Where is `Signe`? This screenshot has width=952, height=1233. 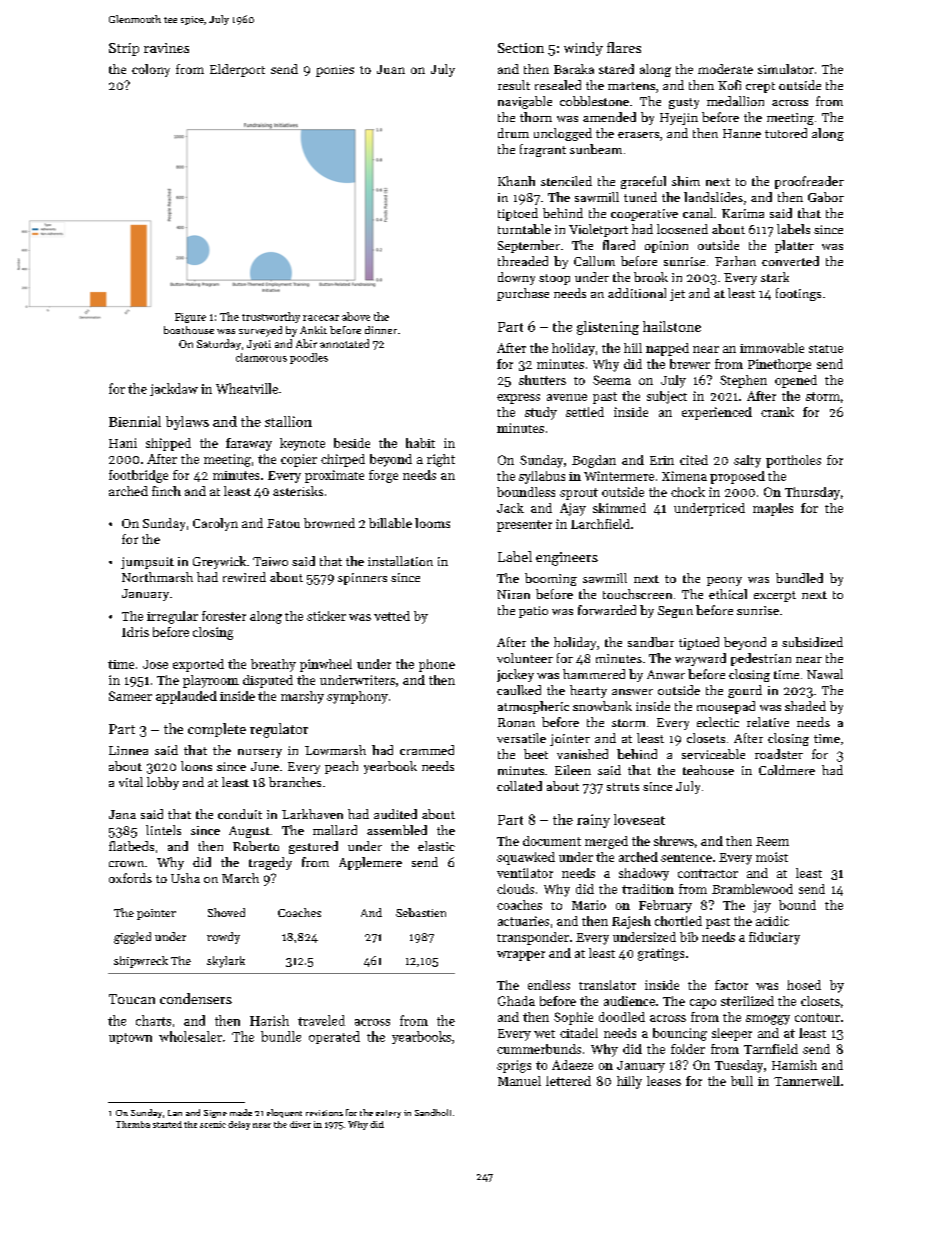
Signe is located at coordinates (215, 1114).
